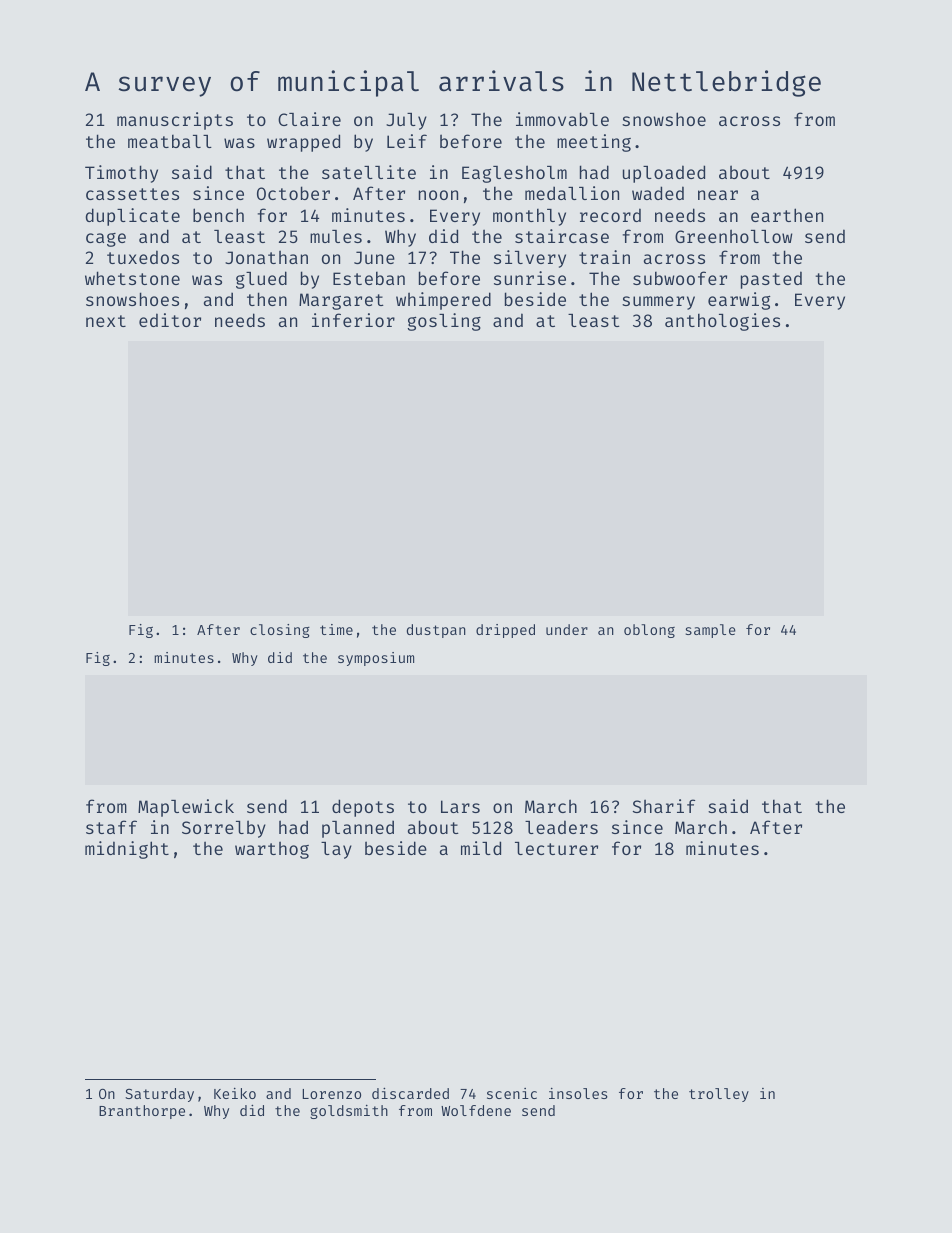 The height and width of the image is (1233, 952). I want to click on June, so click(374, 257).
